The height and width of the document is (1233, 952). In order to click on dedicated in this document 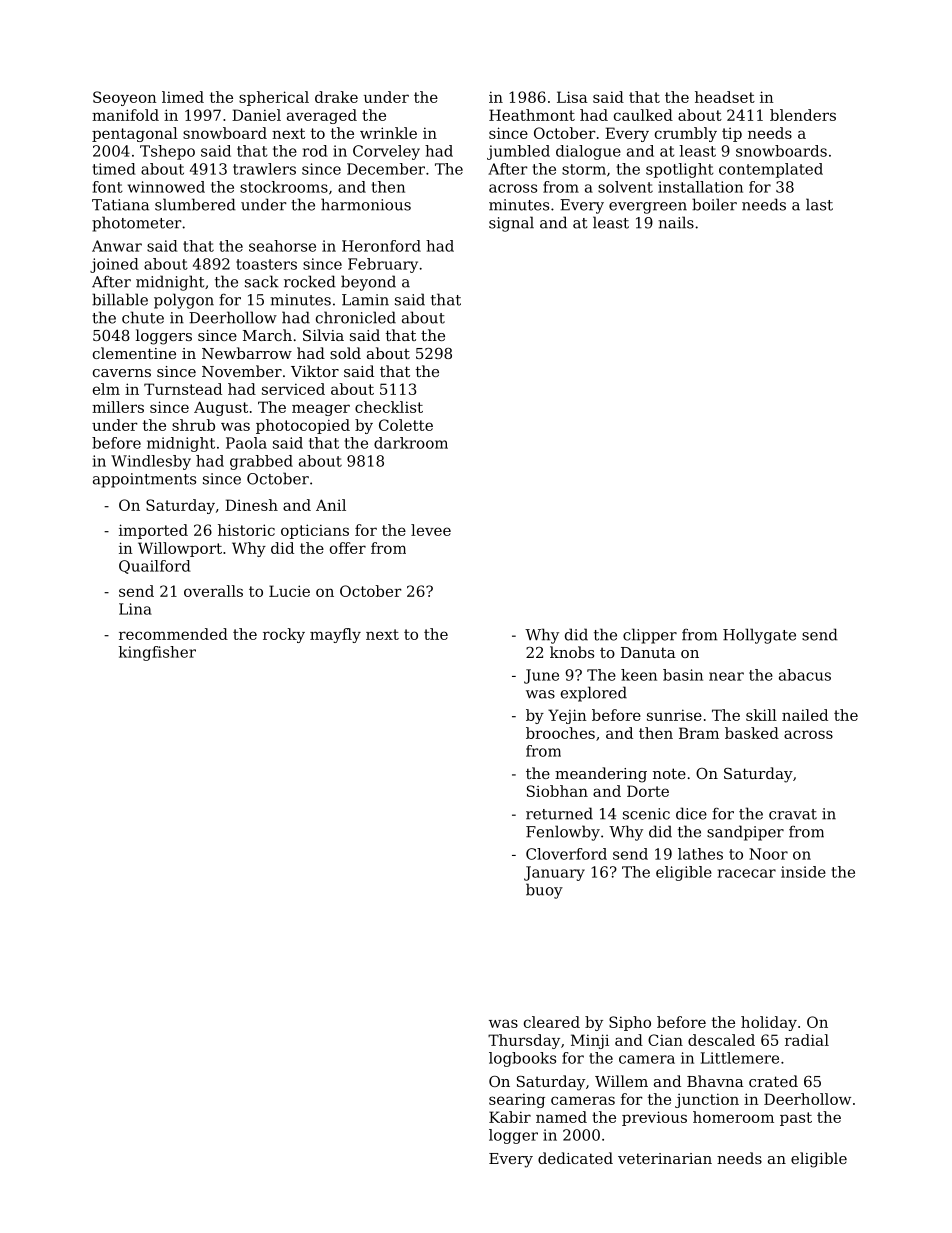, I will do `click(575, 1158)`.
